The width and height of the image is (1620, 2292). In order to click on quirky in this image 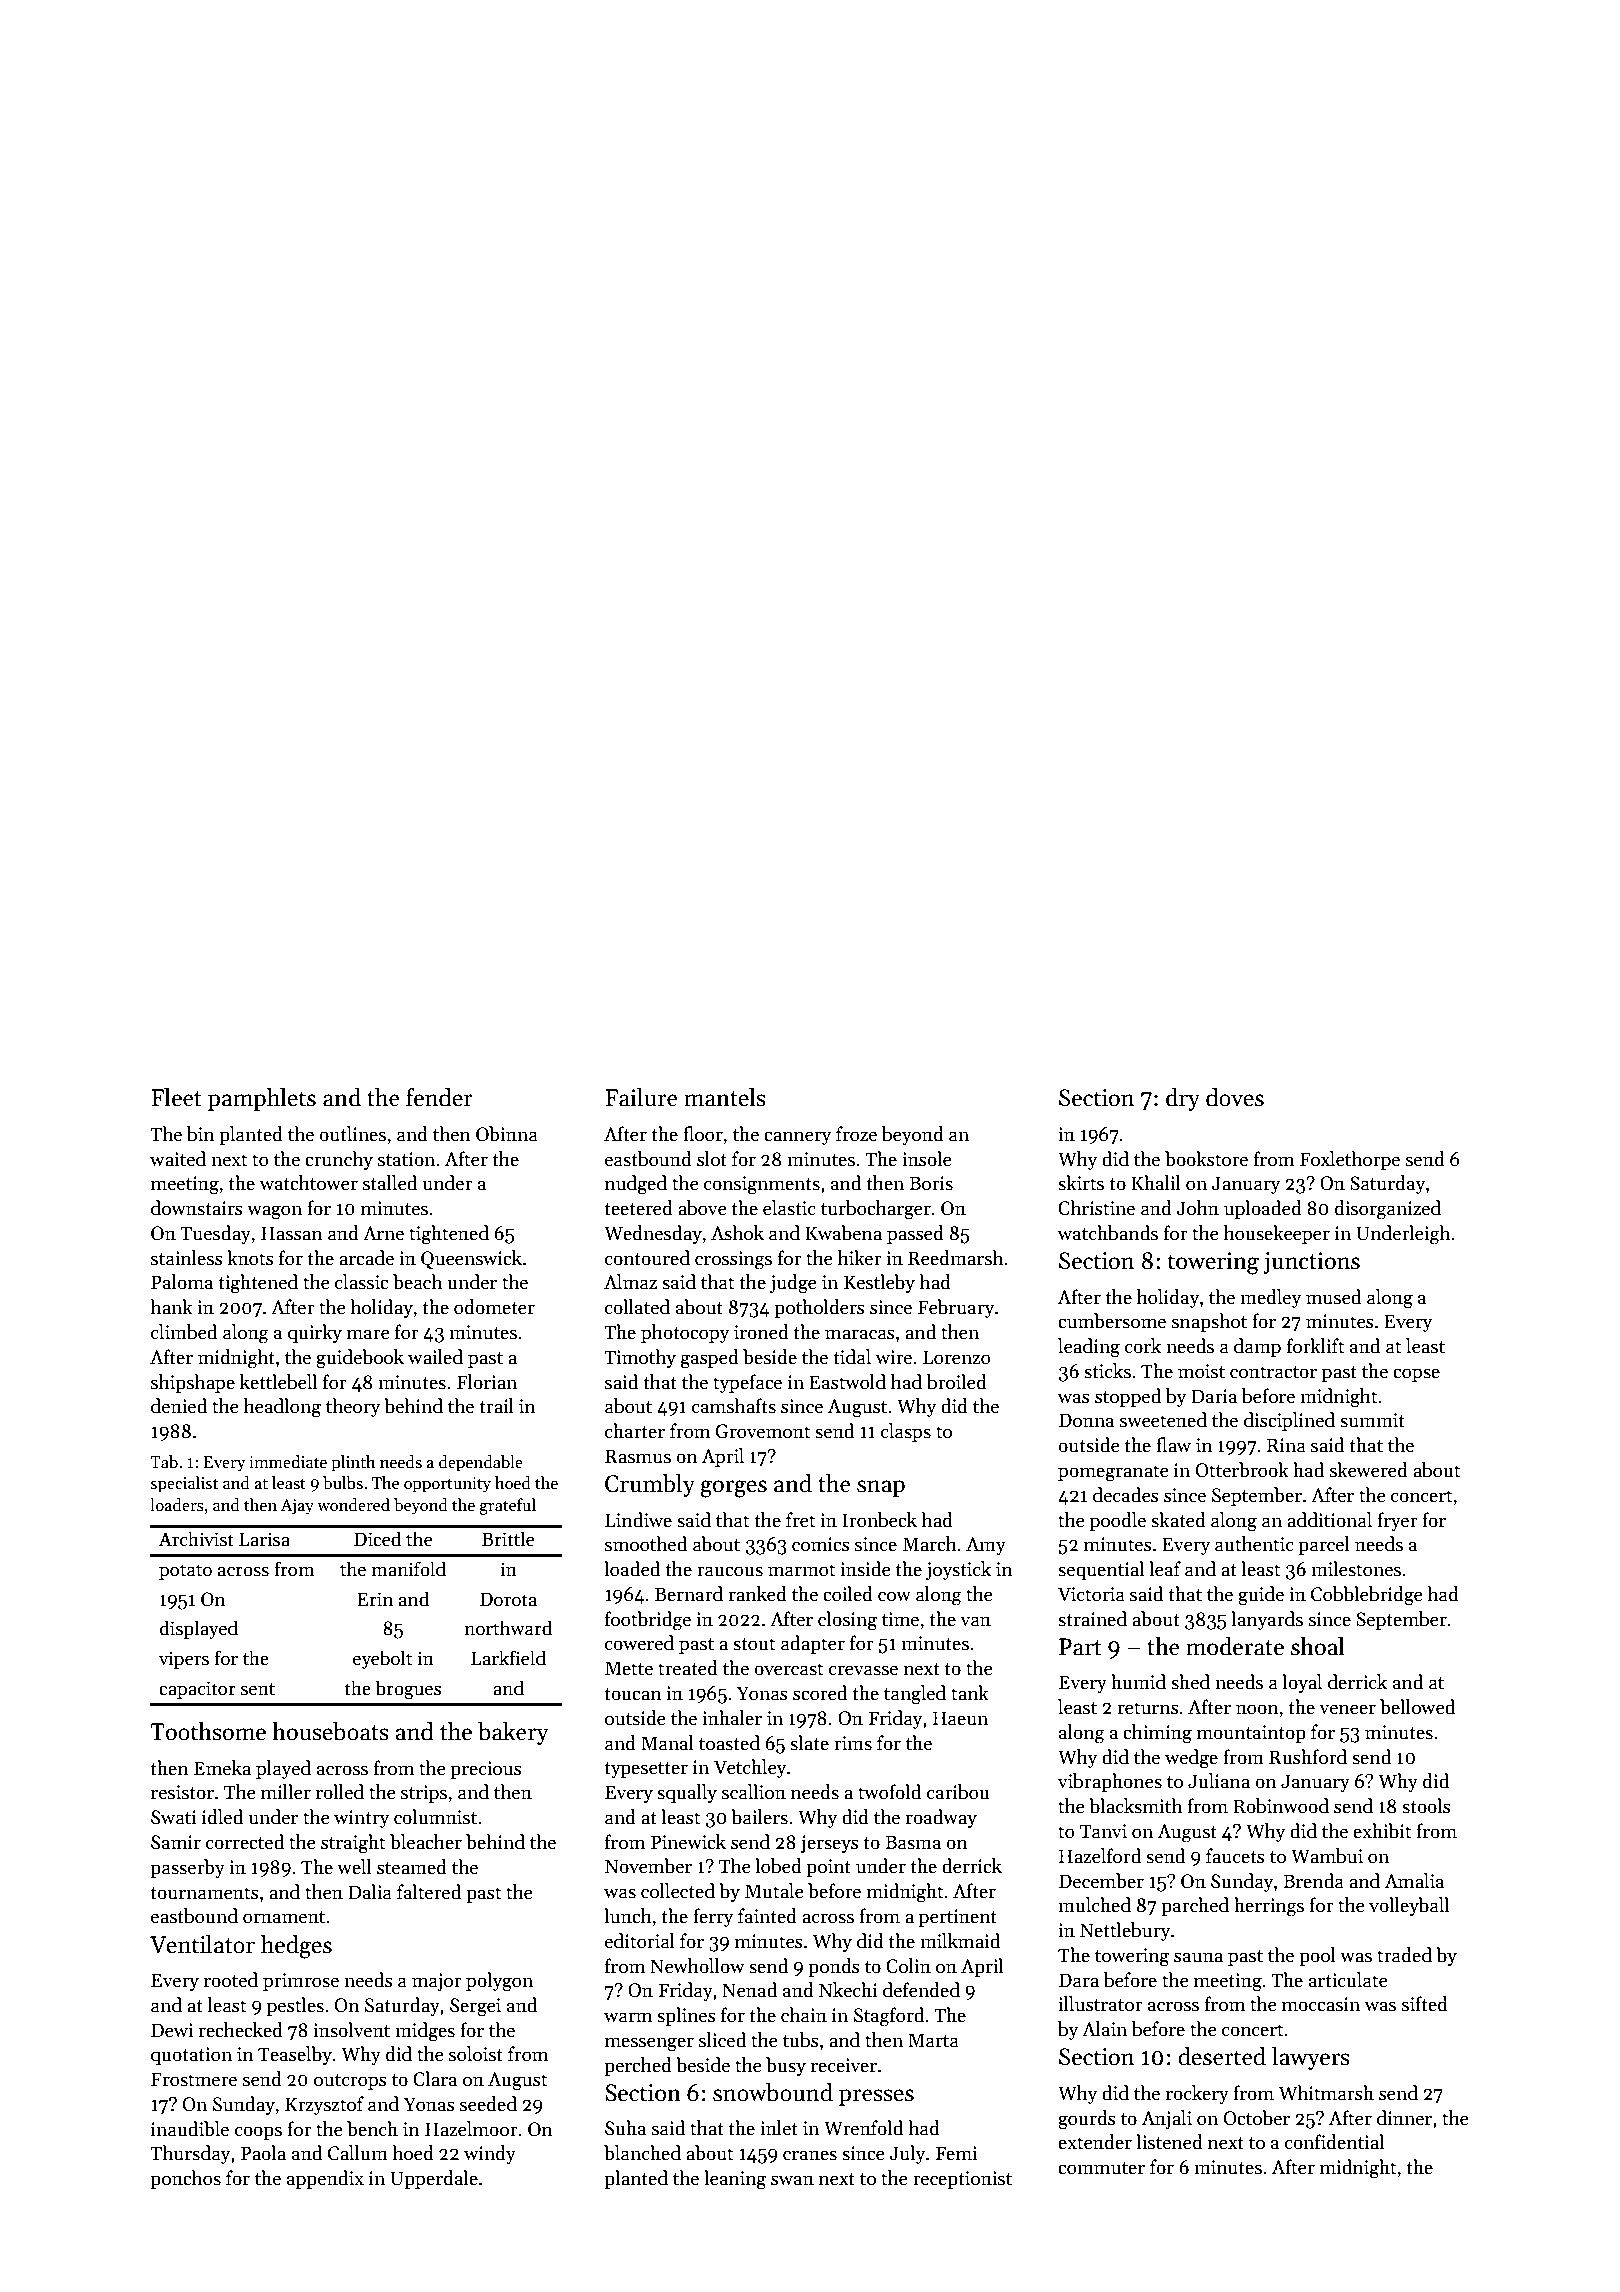, I will do `click(315, 1333)`.
